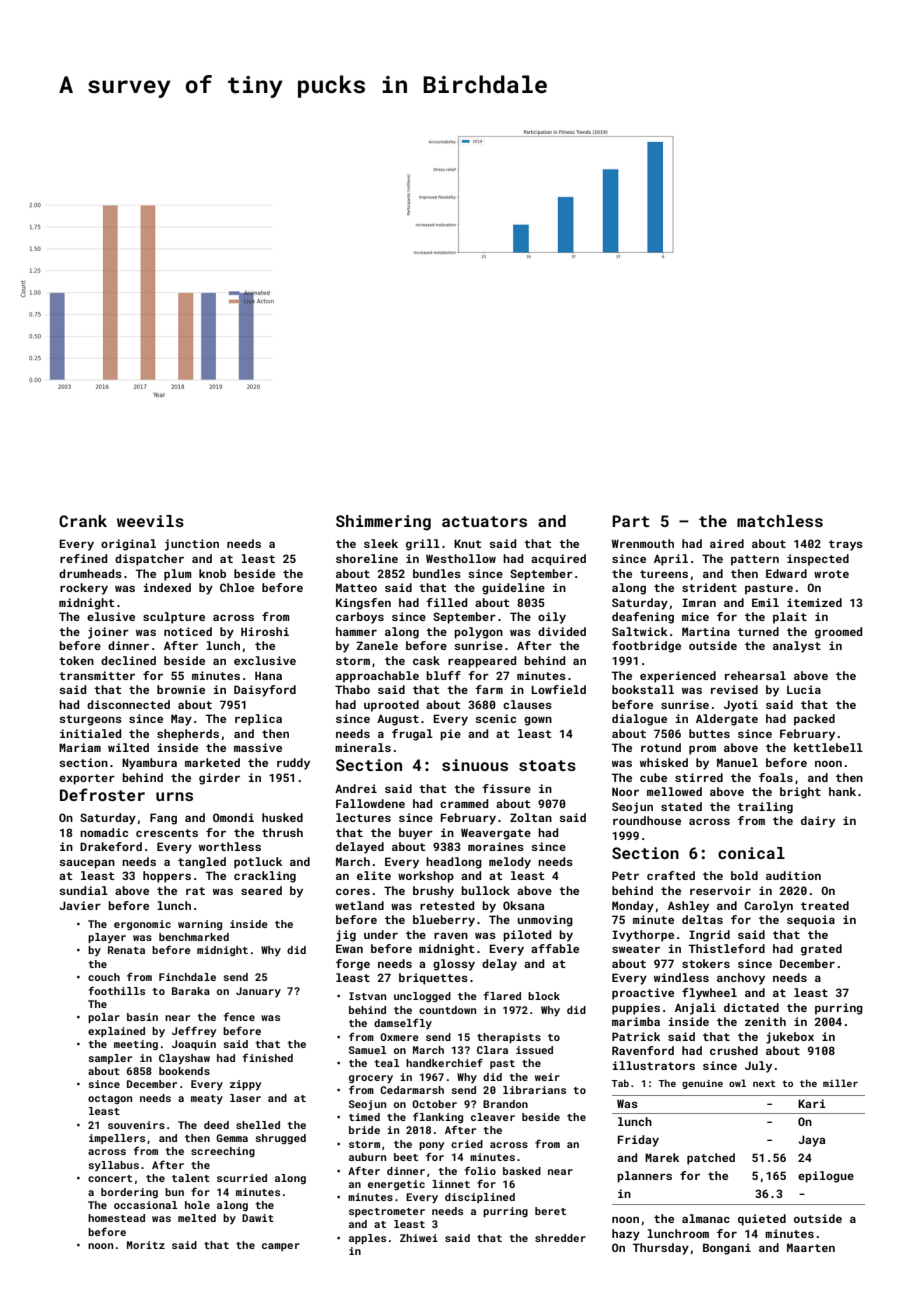  I want to click on apples, so click(367, 1239).
